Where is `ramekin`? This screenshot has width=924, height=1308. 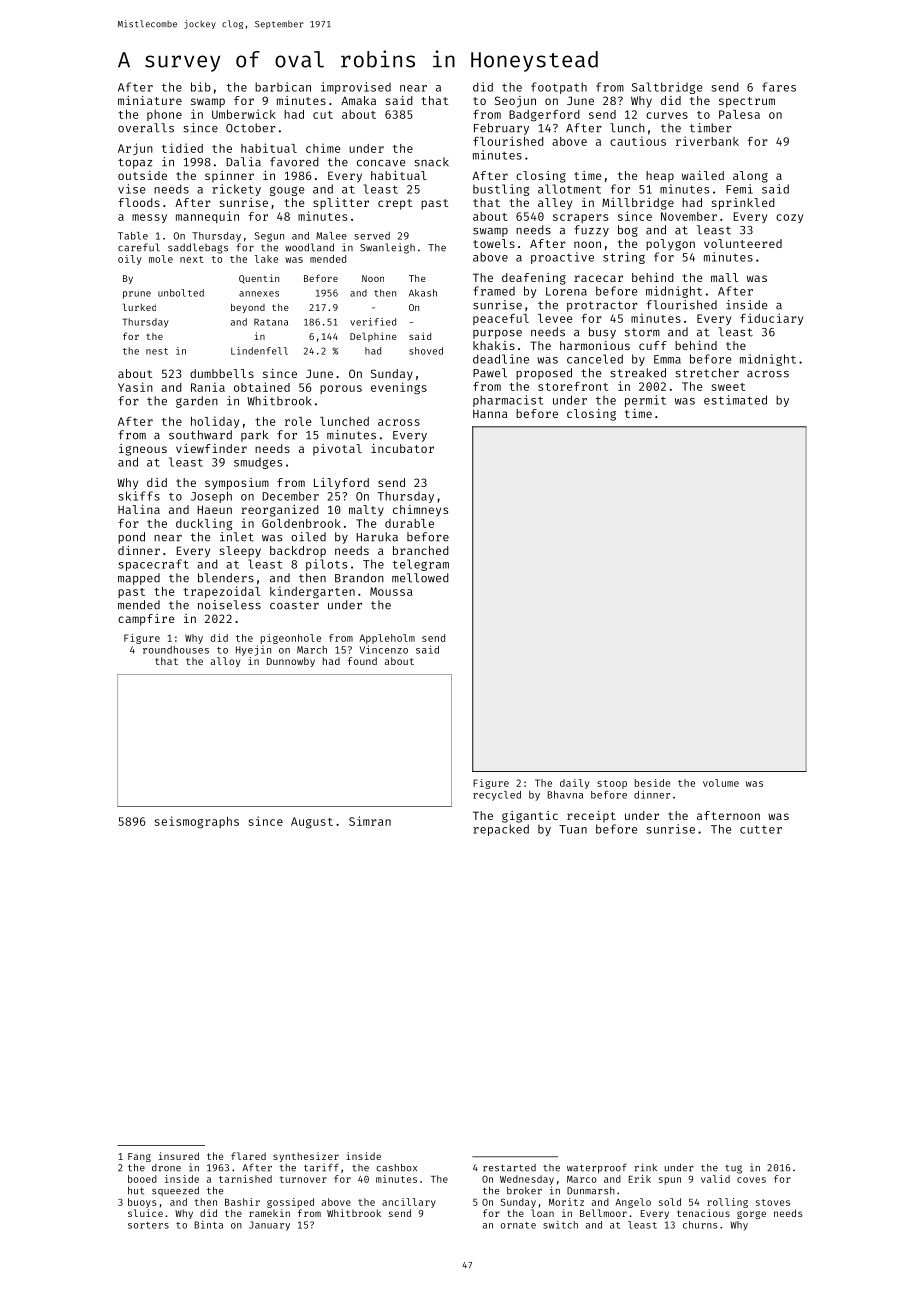 ramekin is located at coordinates (269, 1213).
